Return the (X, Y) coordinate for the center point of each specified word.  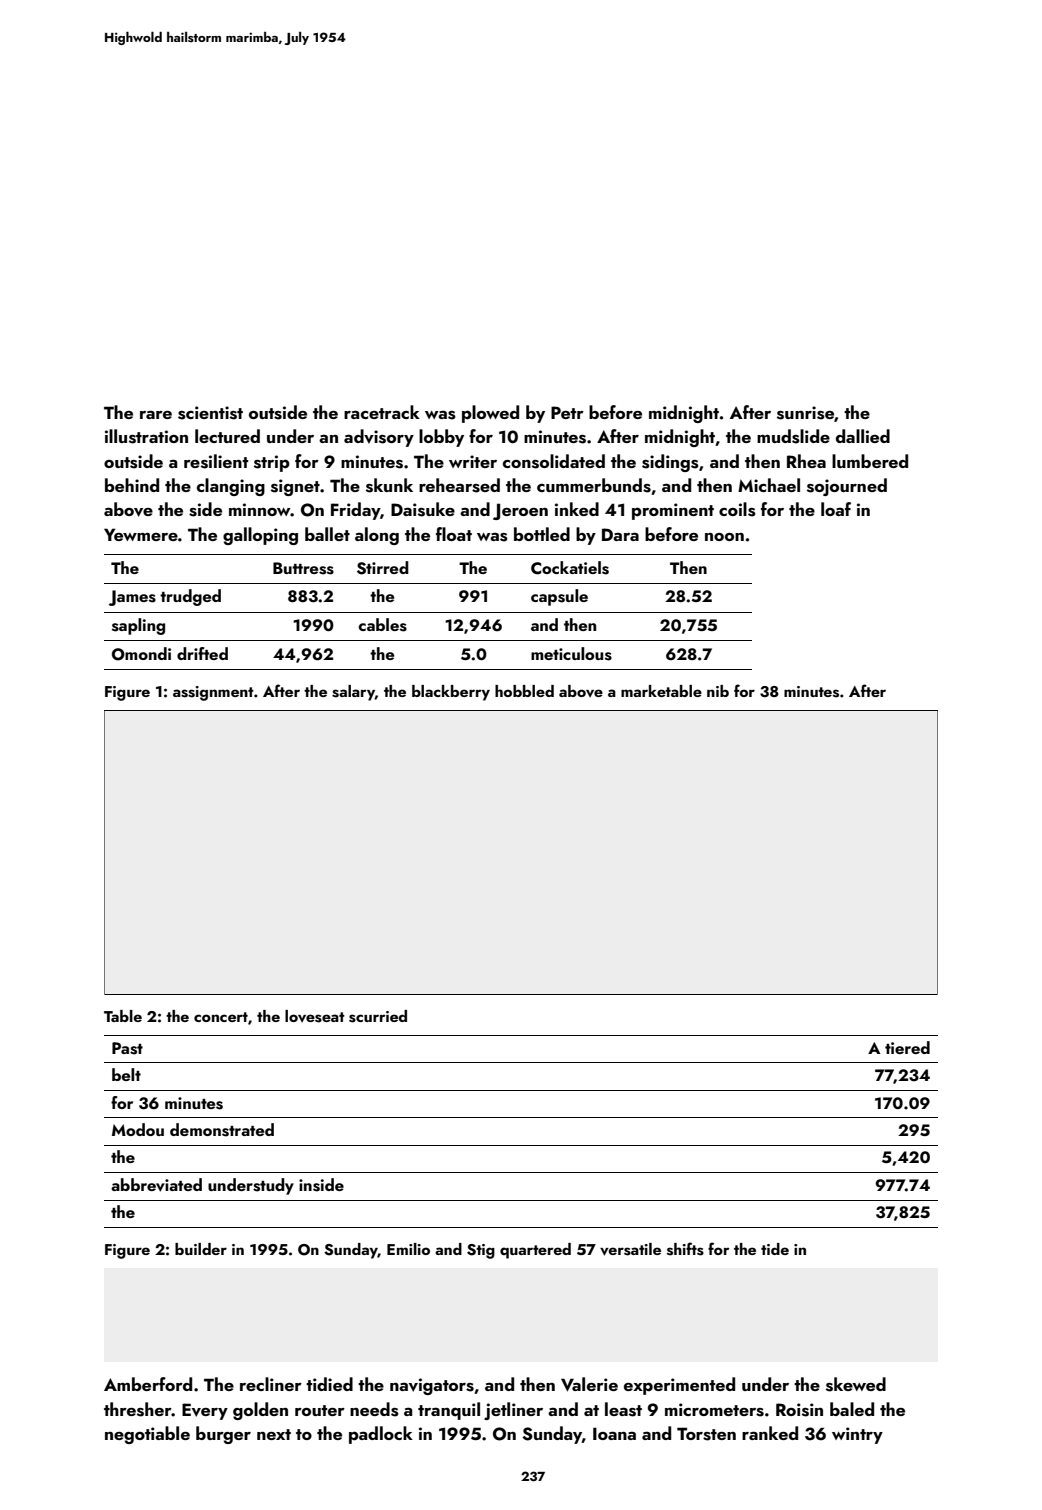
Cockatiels (570, 568)
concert (221, 1017)
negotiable (147, 1435)
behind (132, 485)
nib (718, 691)
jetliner (513, 1411)
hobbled (524, 691)
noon (724, 537)
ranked (770, 1433)
